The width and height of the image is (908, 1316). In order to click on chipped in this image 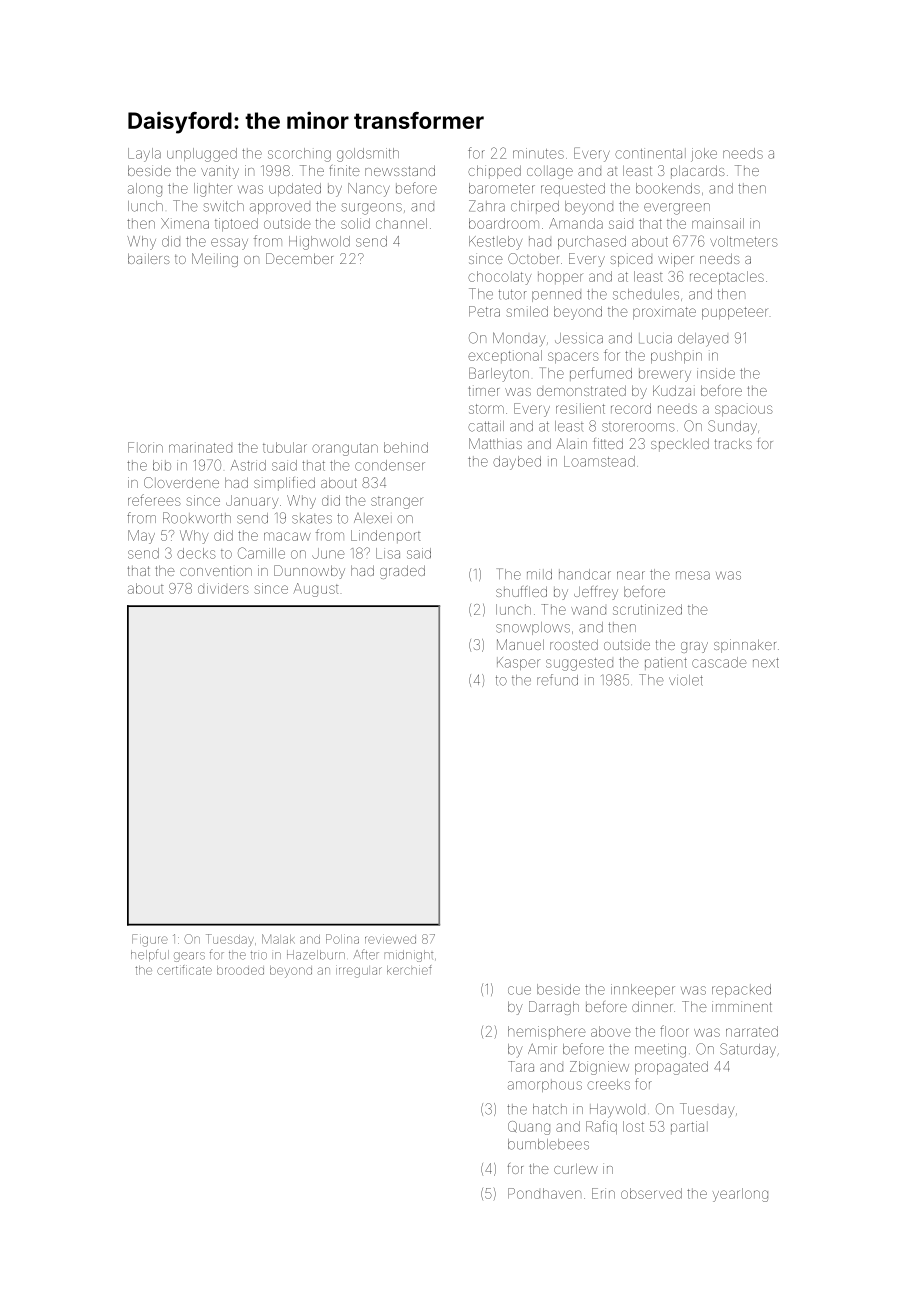, I will do `click(494, 172)`.
